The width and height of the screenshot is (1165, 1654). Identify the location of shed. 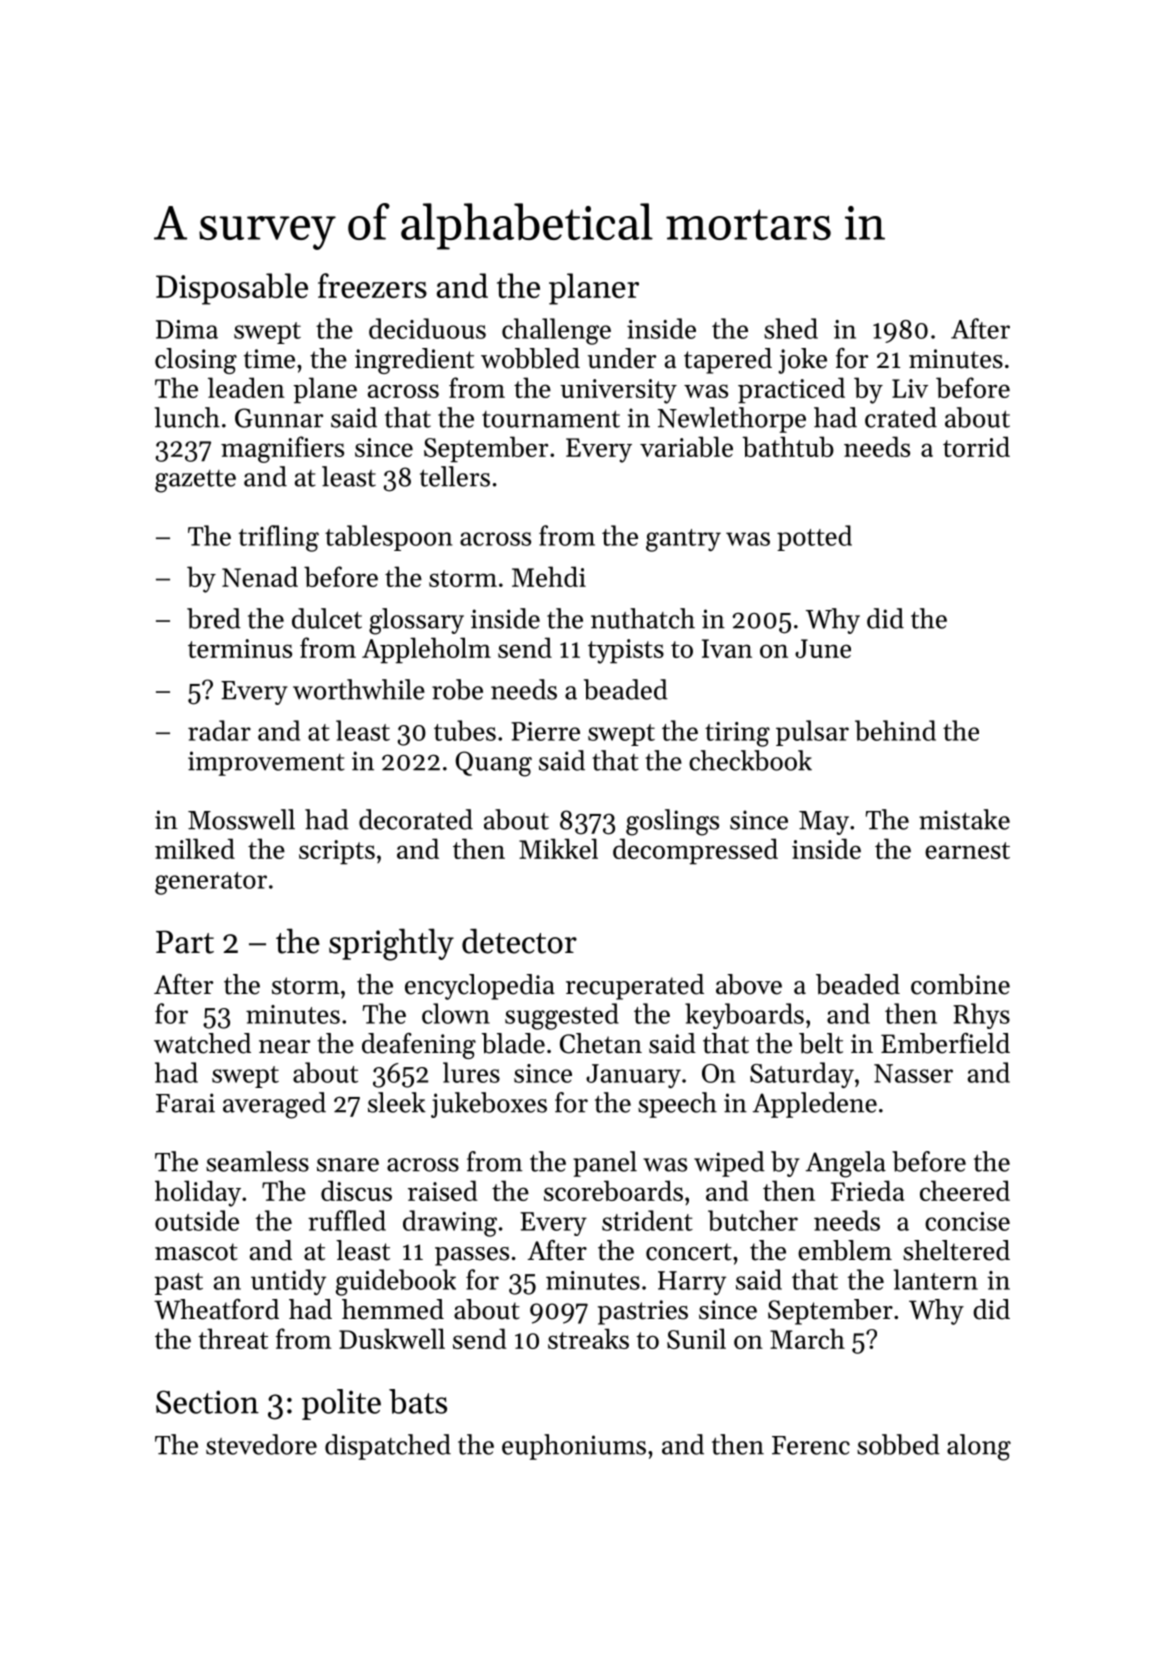
(791, 328).
